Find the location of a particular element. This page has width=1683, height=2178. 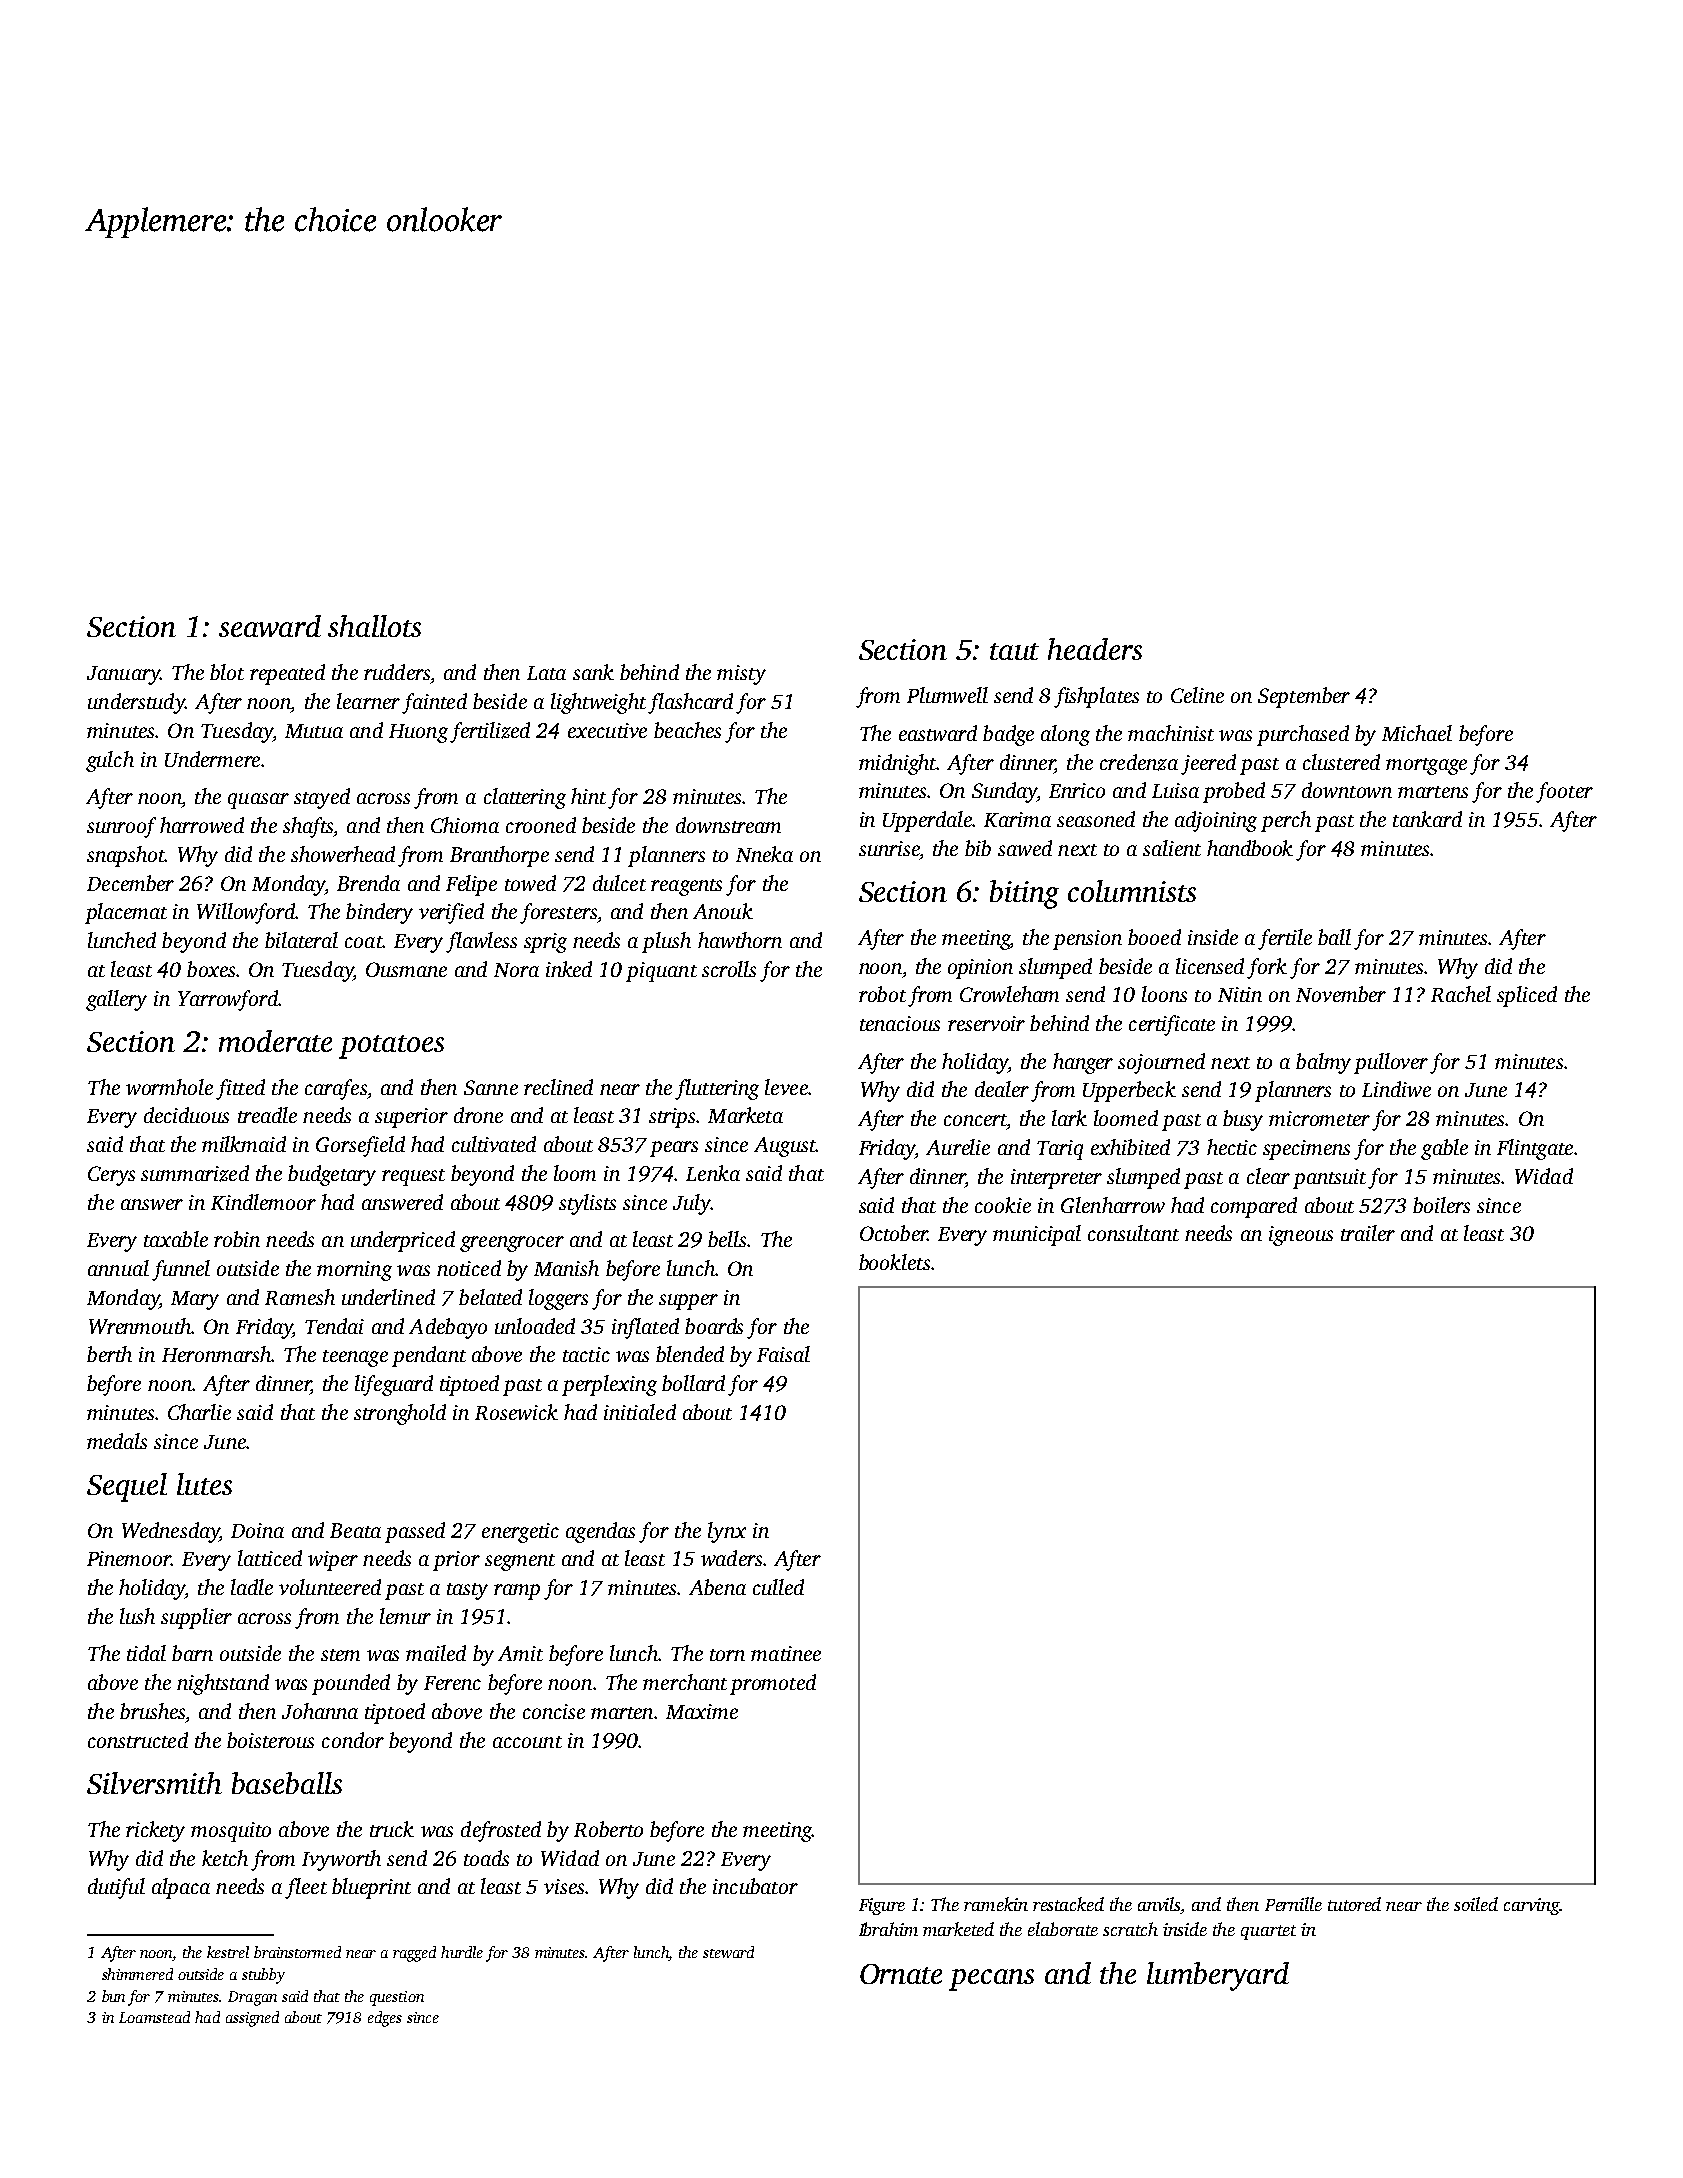

misty is located at coordinates (741, 675).
